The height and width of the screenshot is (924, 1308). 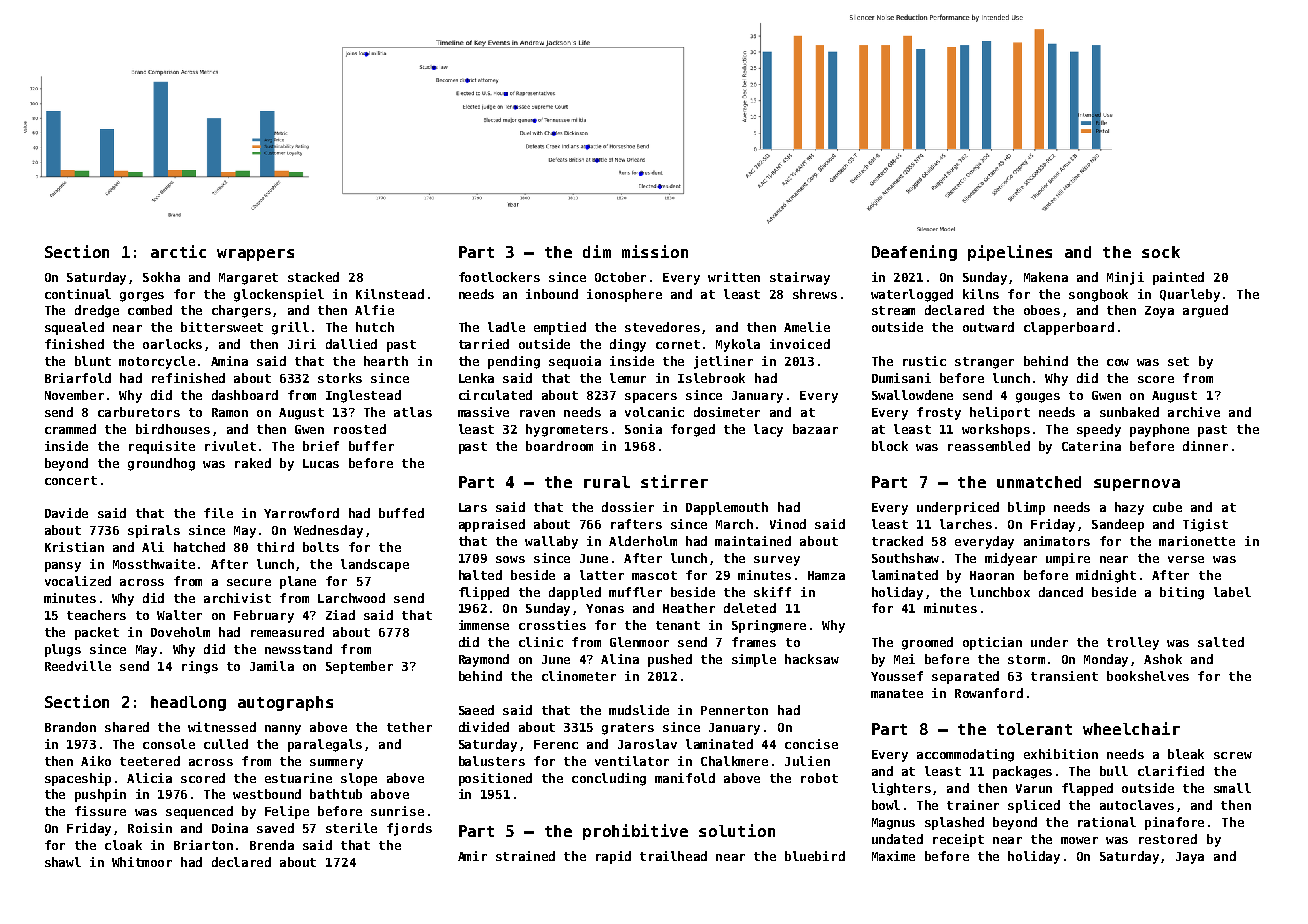 What do you see at coordinates (161, 277) in the screenshot?
I see `Sokha` at bounding box center [161, 277].
